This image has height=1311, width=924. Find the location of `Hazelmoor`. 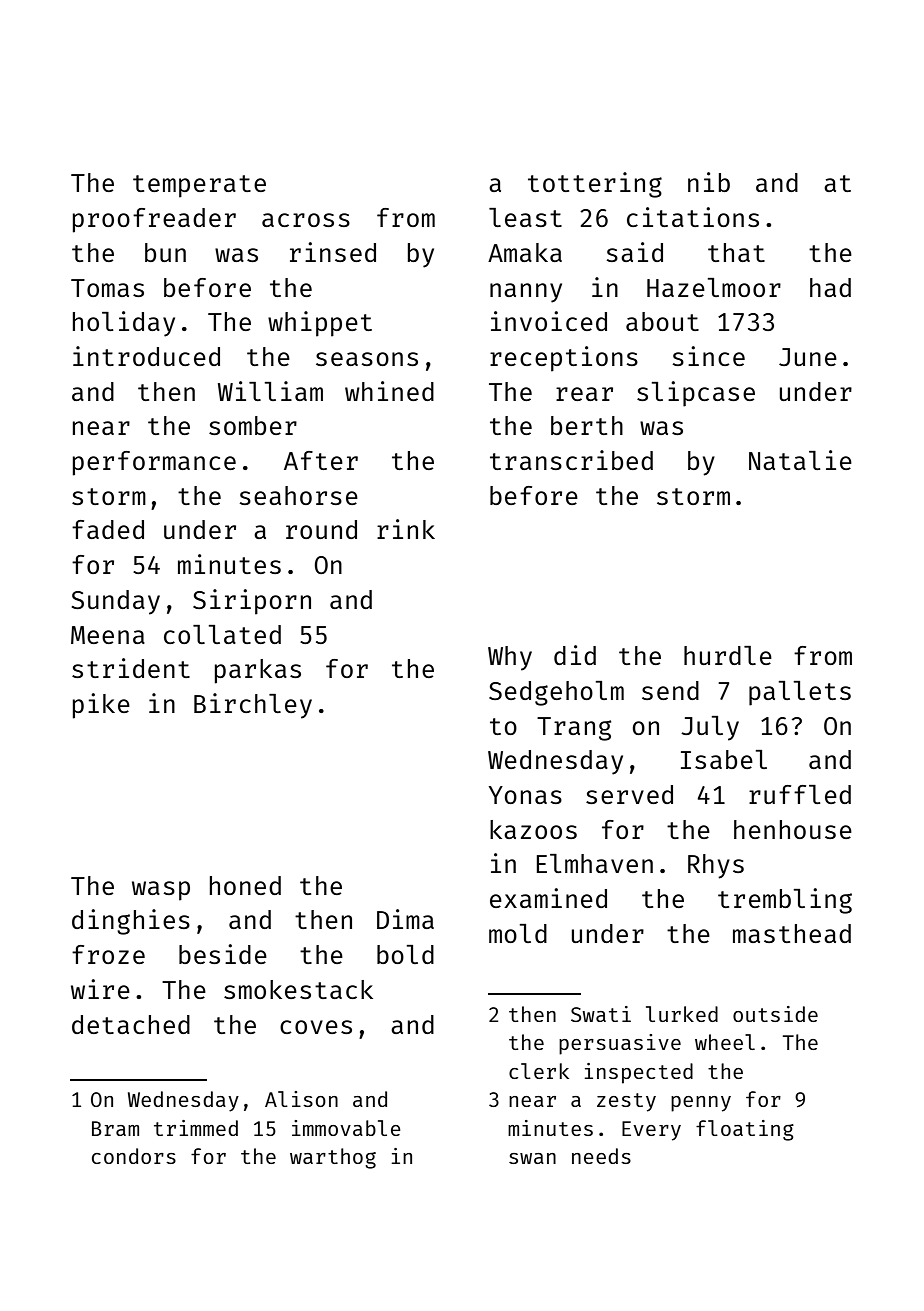

Hazelmoor is located at coordinates (714, 287).
